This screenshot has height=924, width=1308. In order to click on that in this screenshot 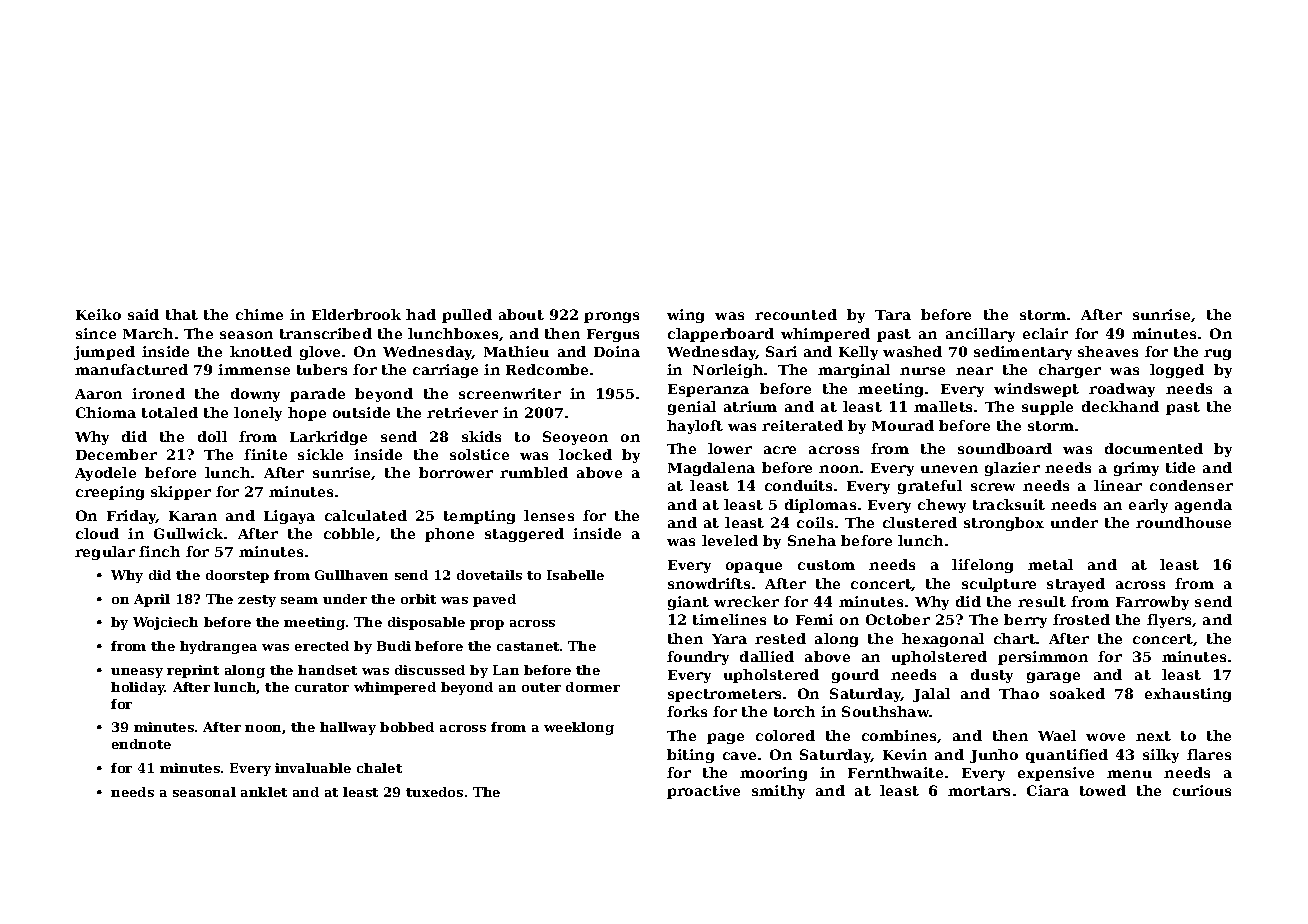, I will do `click(182, 314)`.
